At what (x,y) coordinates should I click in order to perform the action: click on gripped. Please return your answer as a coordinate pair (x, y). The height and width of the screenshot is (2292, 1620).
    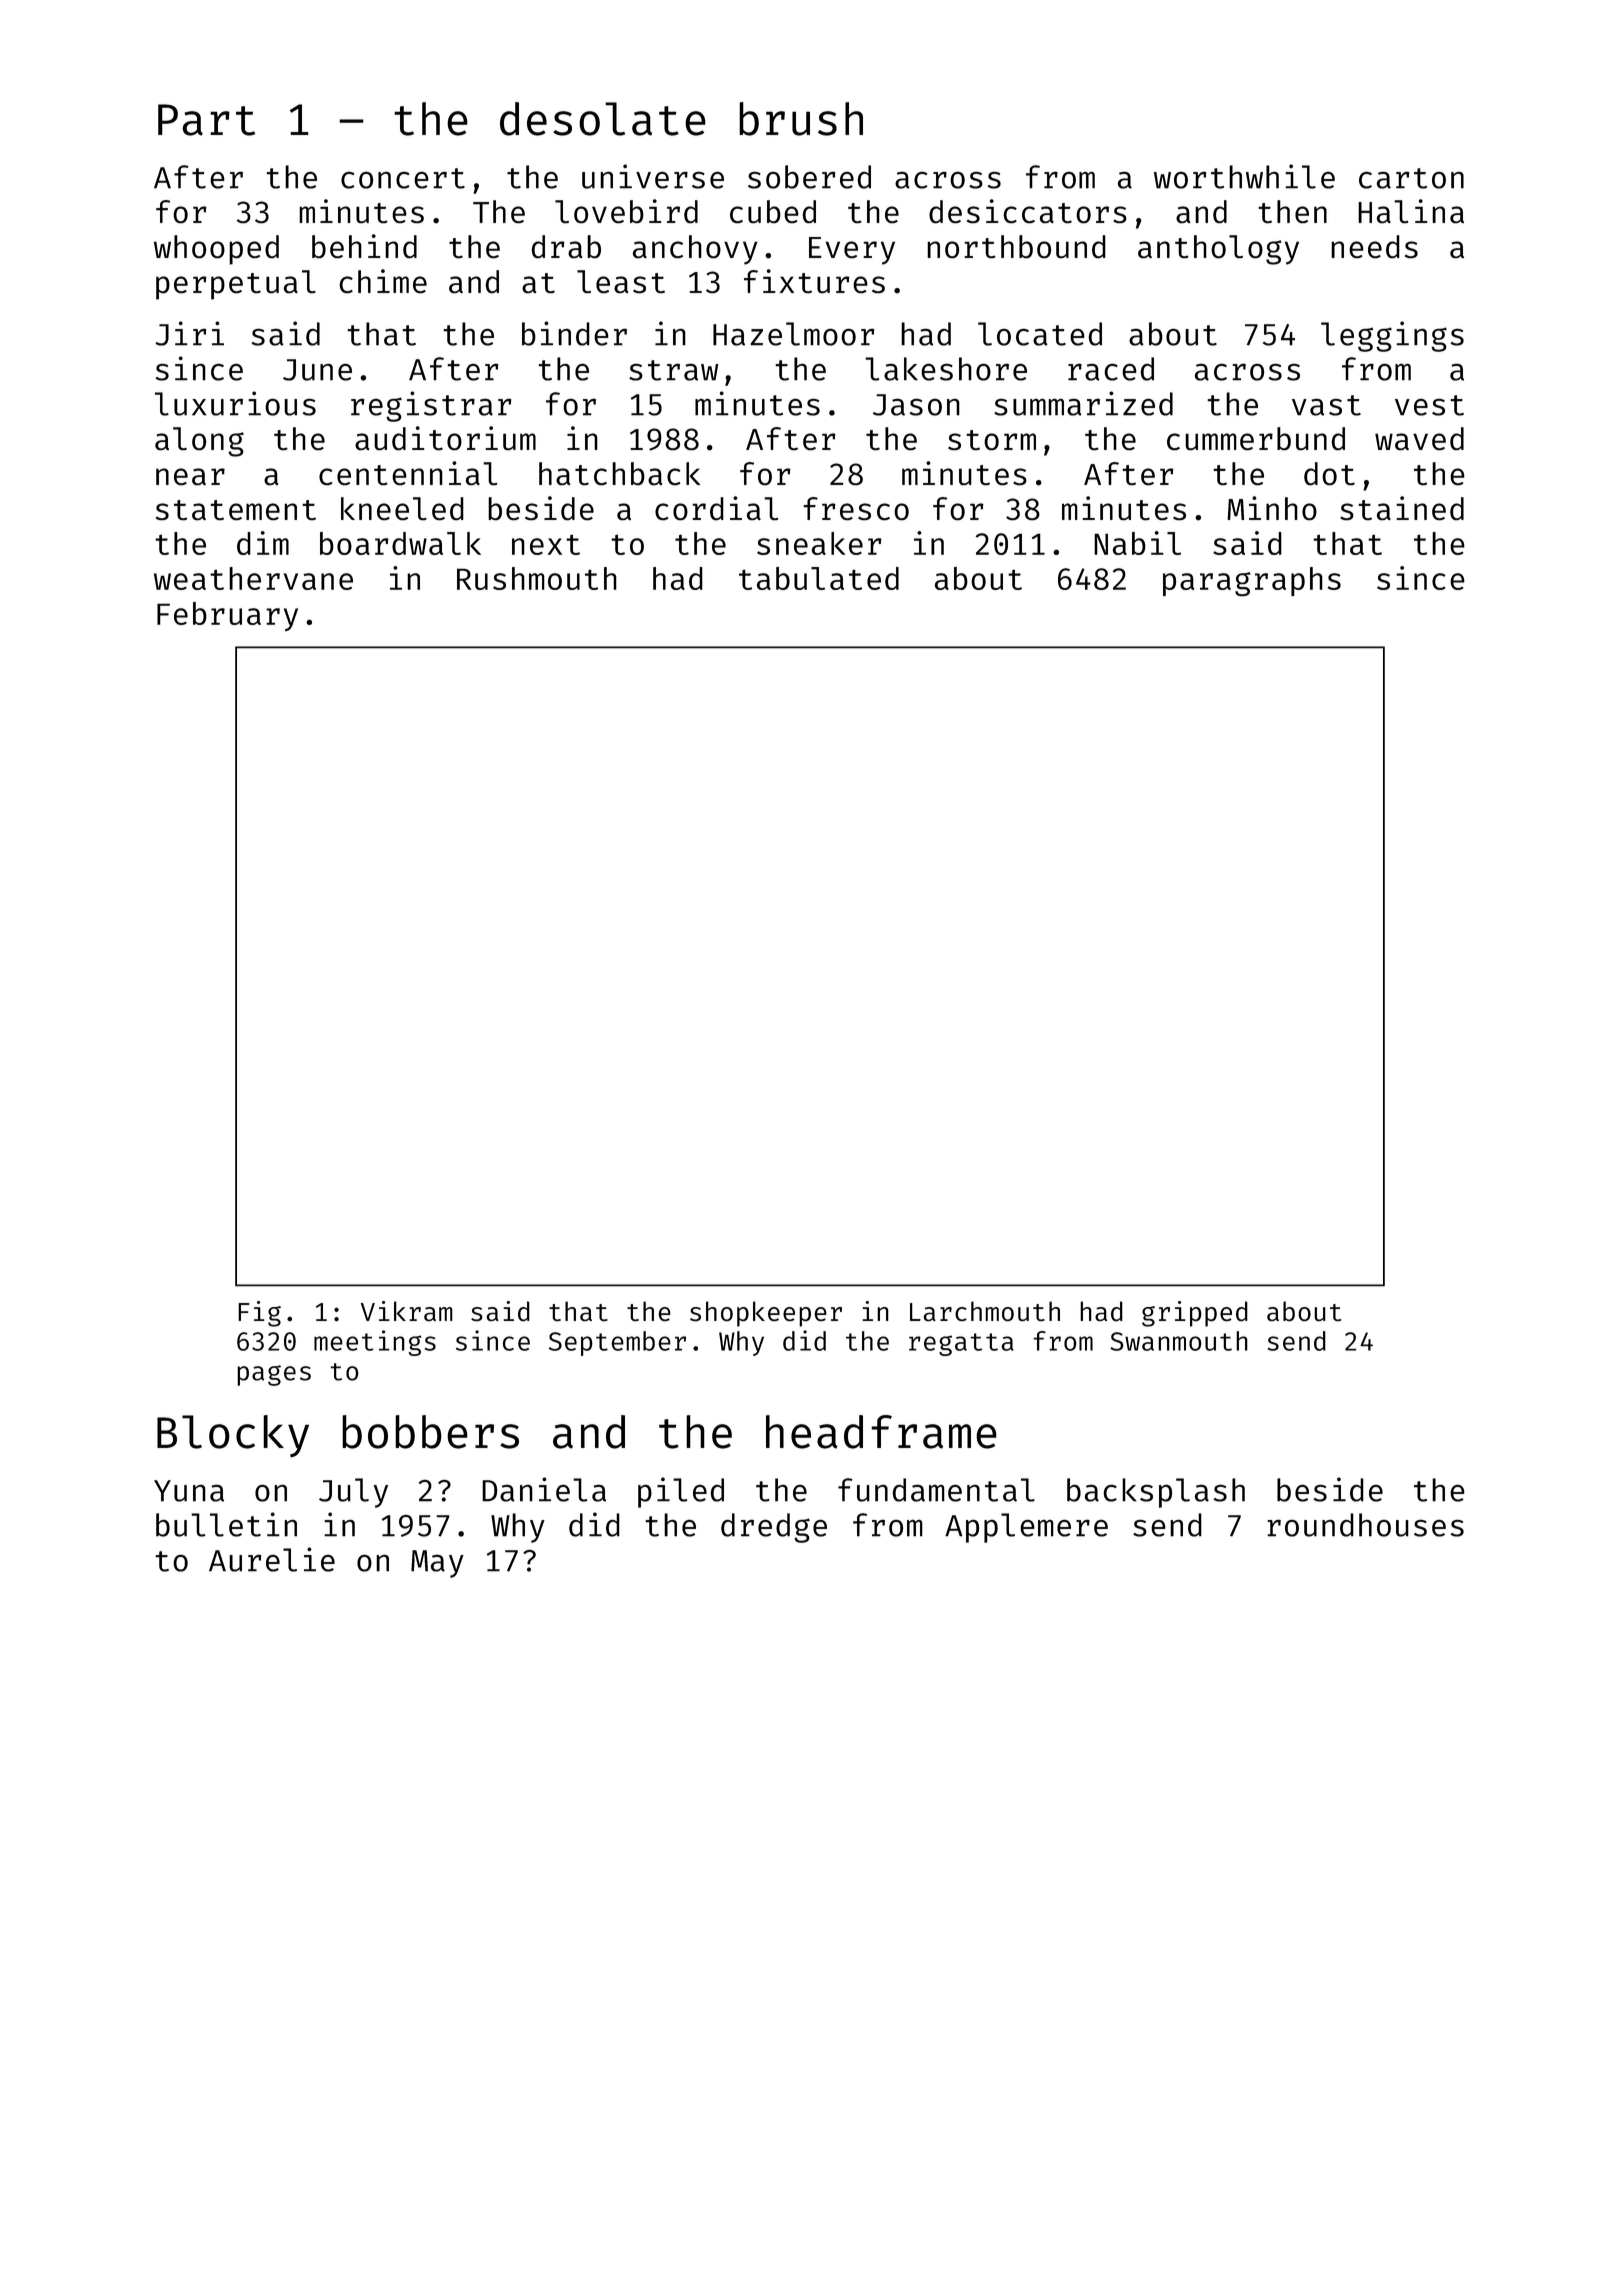
    Looking at the image, I should click on (1195, 1314).
